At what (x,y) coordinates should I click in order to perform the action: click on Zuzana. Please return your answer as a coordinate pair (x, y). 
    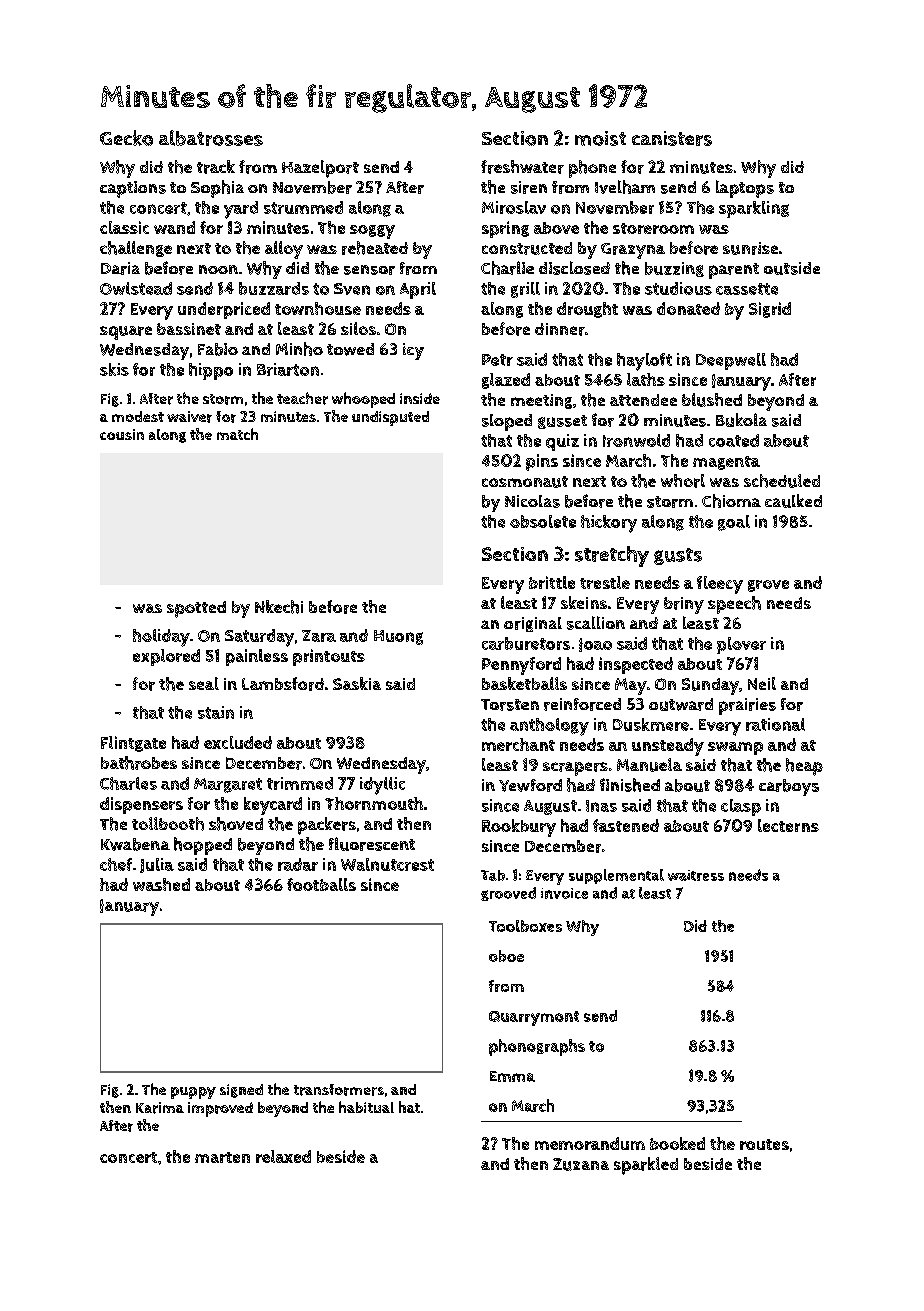
    Looking at the image, I should click on (581, 1164).
